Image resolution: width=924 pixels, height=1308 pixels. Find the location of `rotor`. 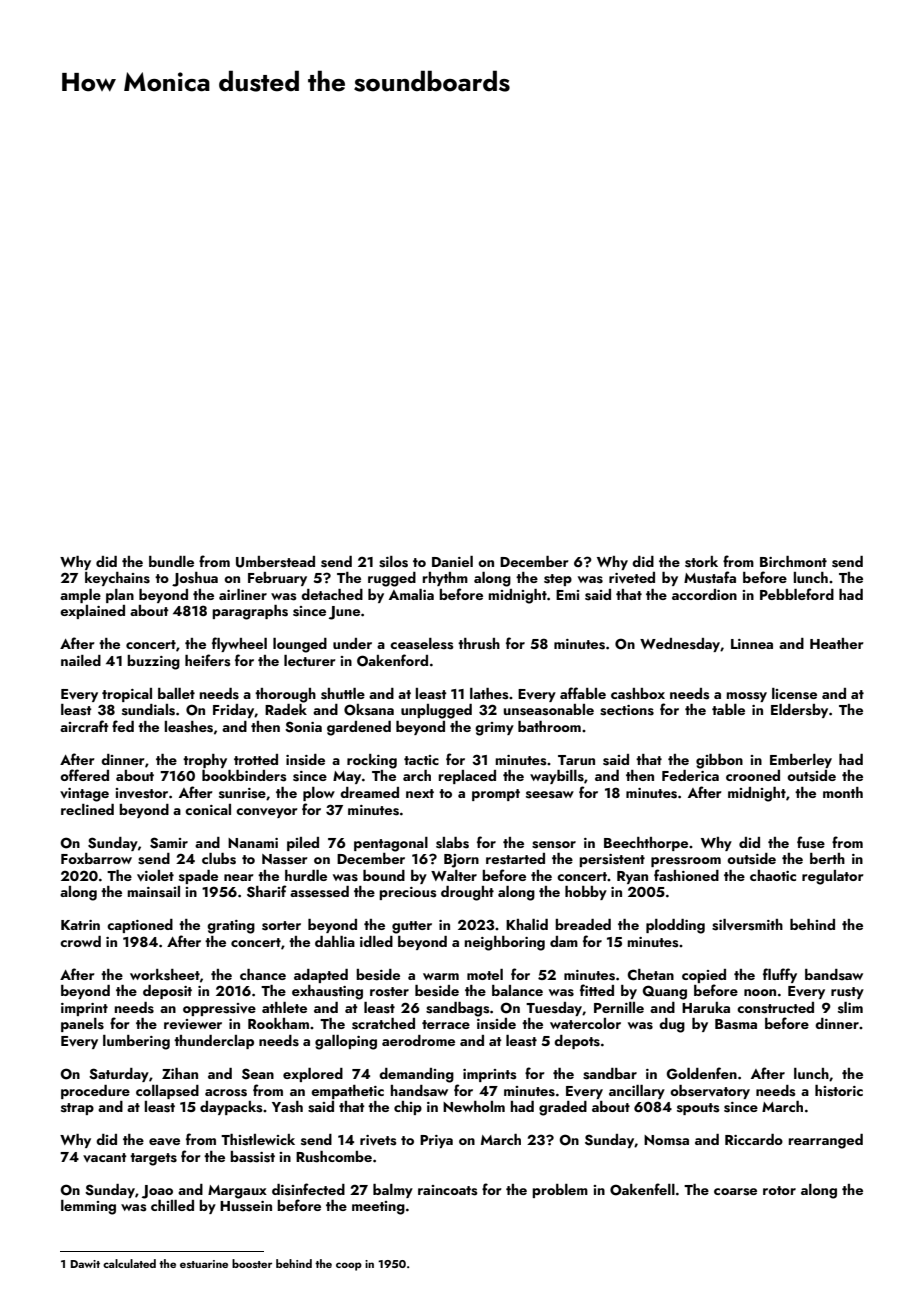

rotor is located at coordinates (779, 1190).
